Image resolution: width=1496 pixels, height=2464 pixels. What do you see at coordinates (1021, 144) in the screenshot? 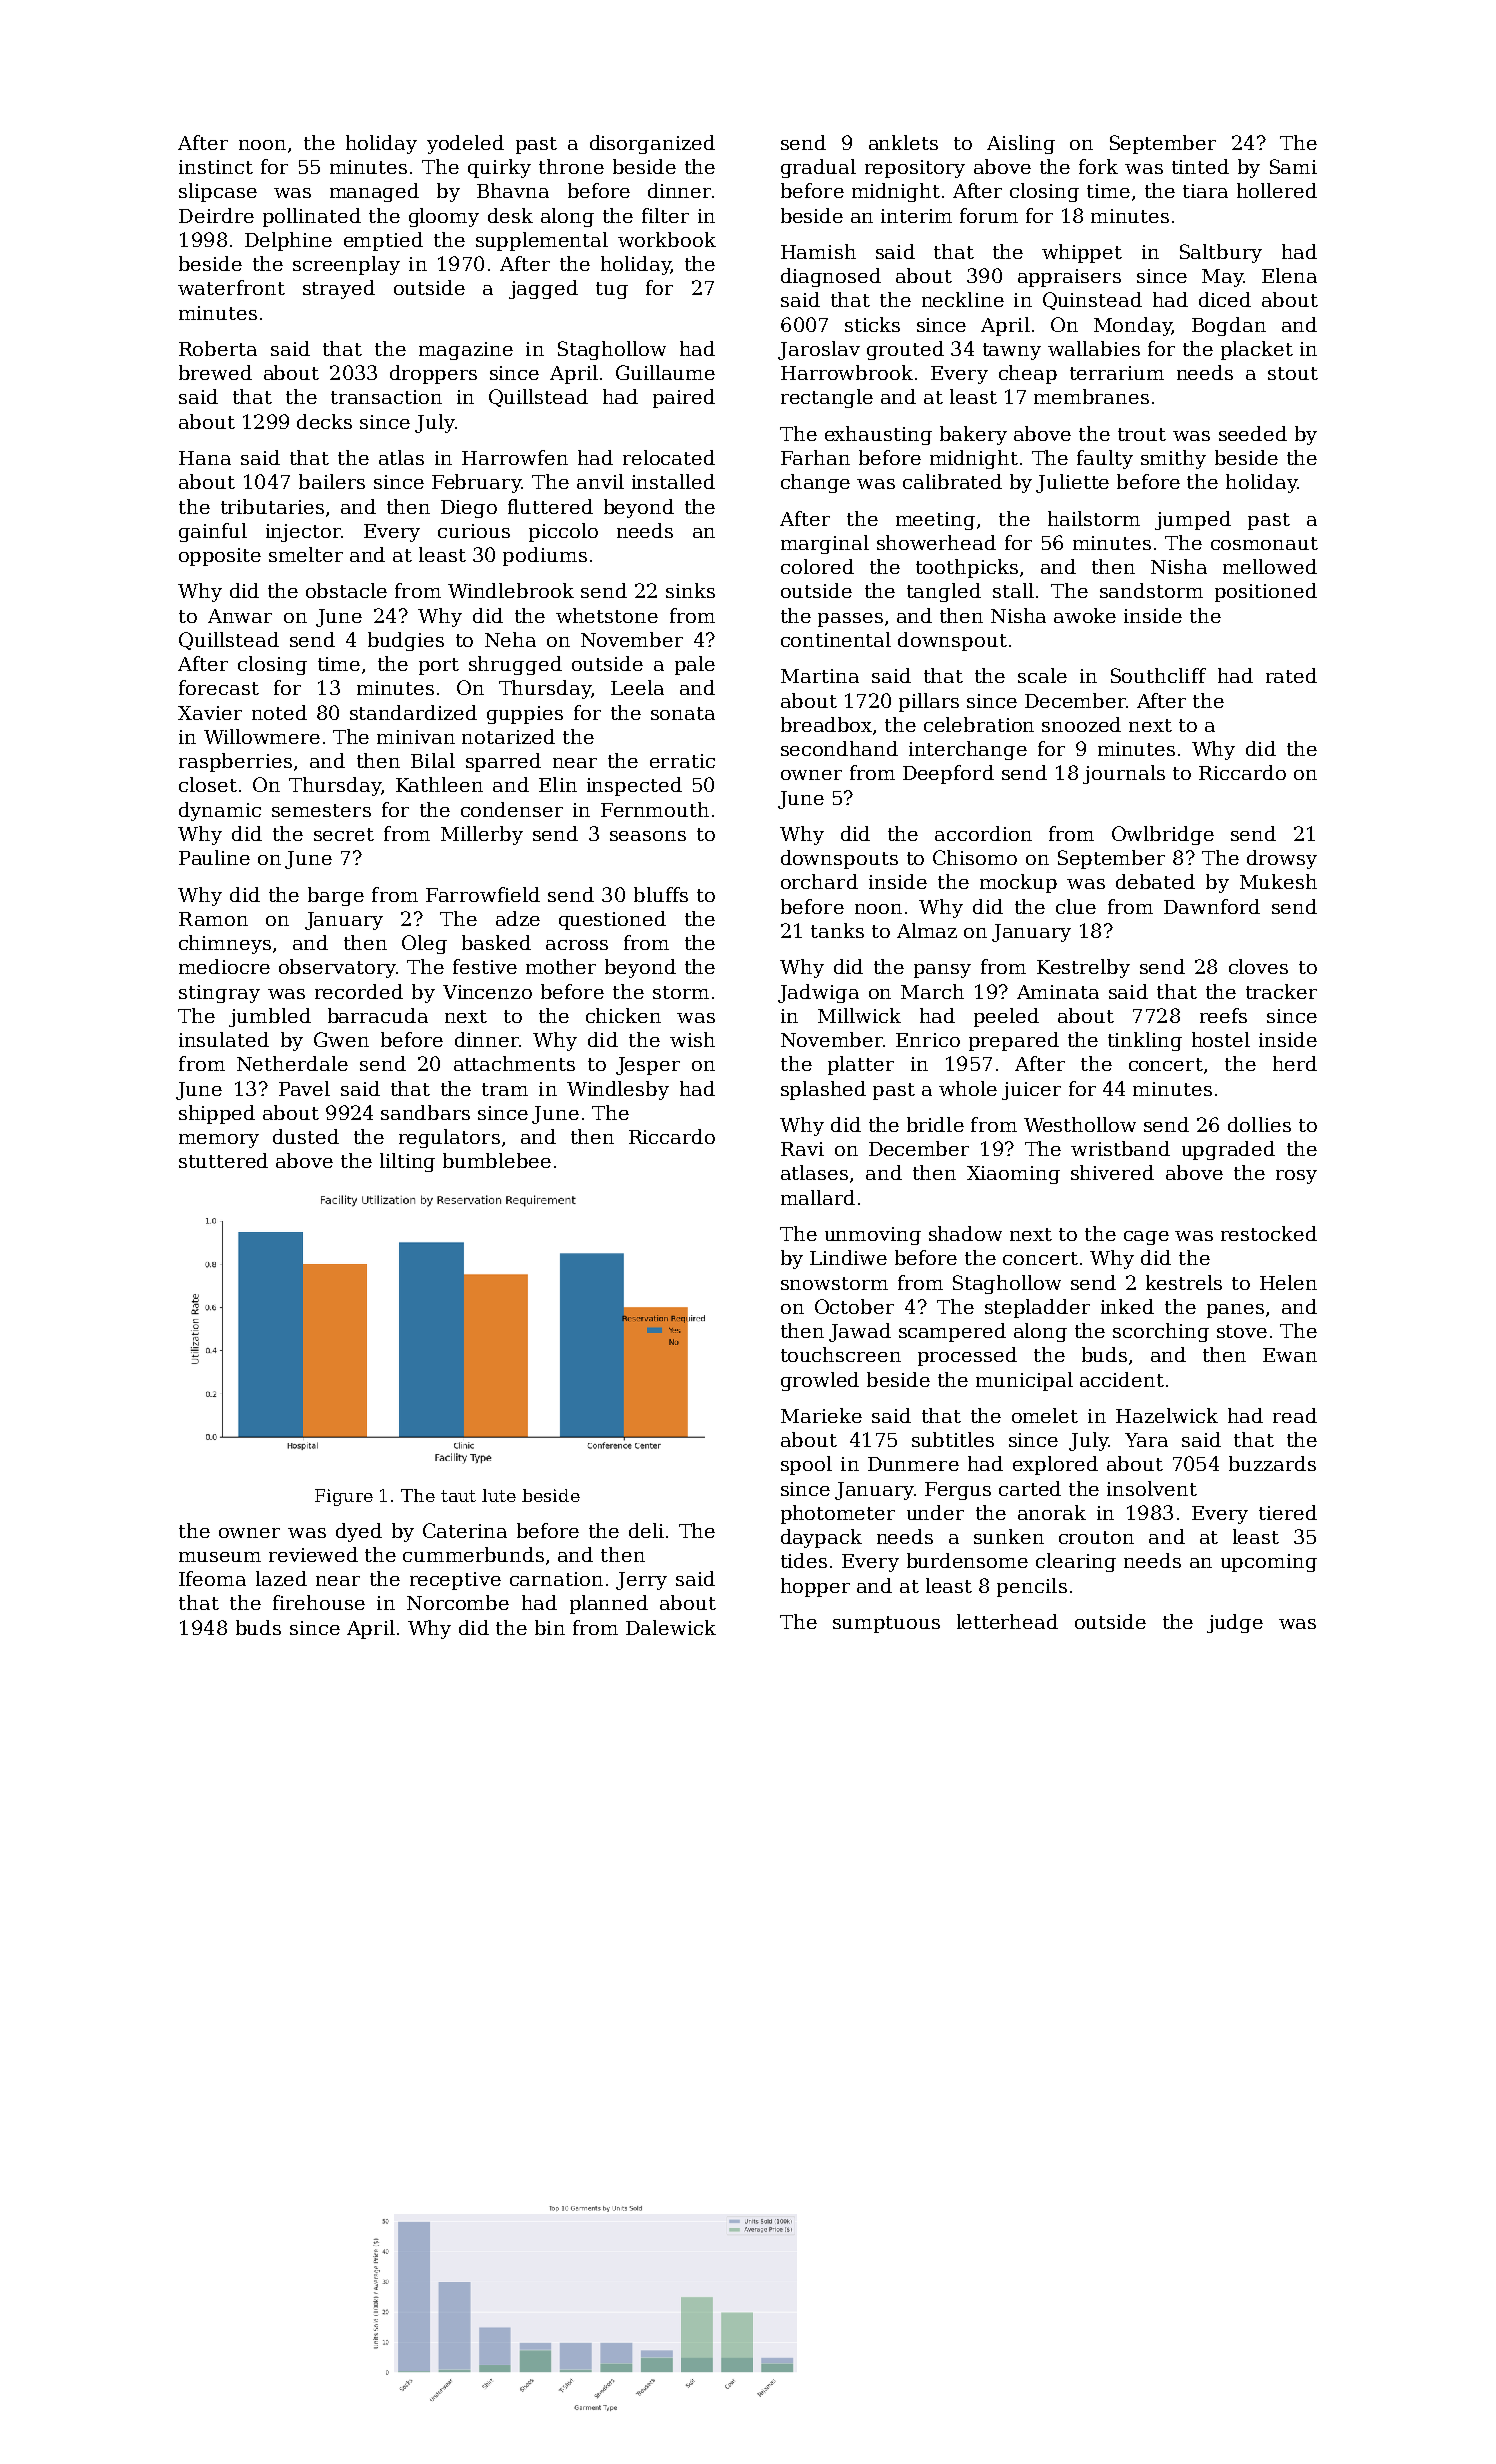
I see `Aisling` at bounding box center [1021, 144].
